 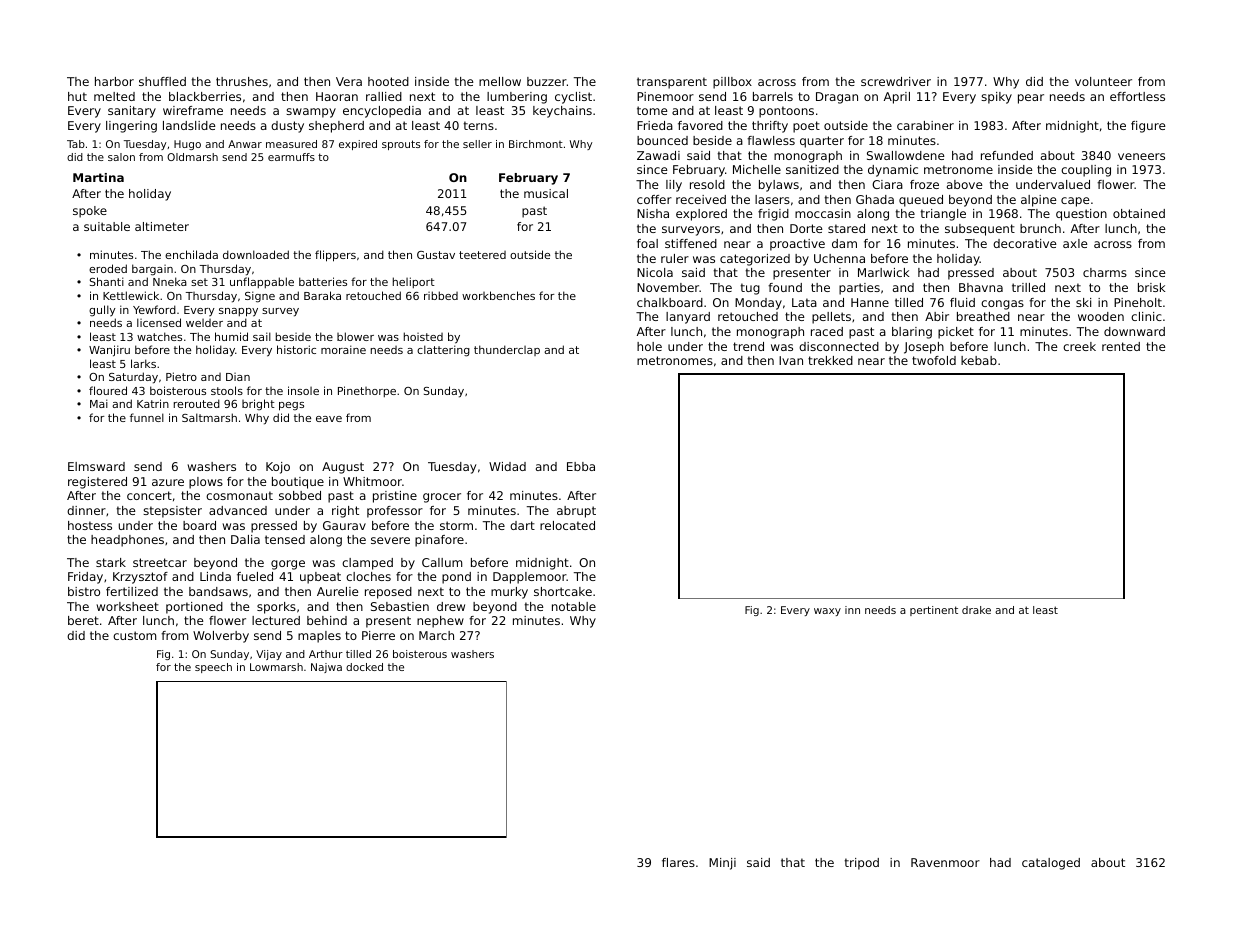 I want to click on azure, so click(x=168, y=482).
